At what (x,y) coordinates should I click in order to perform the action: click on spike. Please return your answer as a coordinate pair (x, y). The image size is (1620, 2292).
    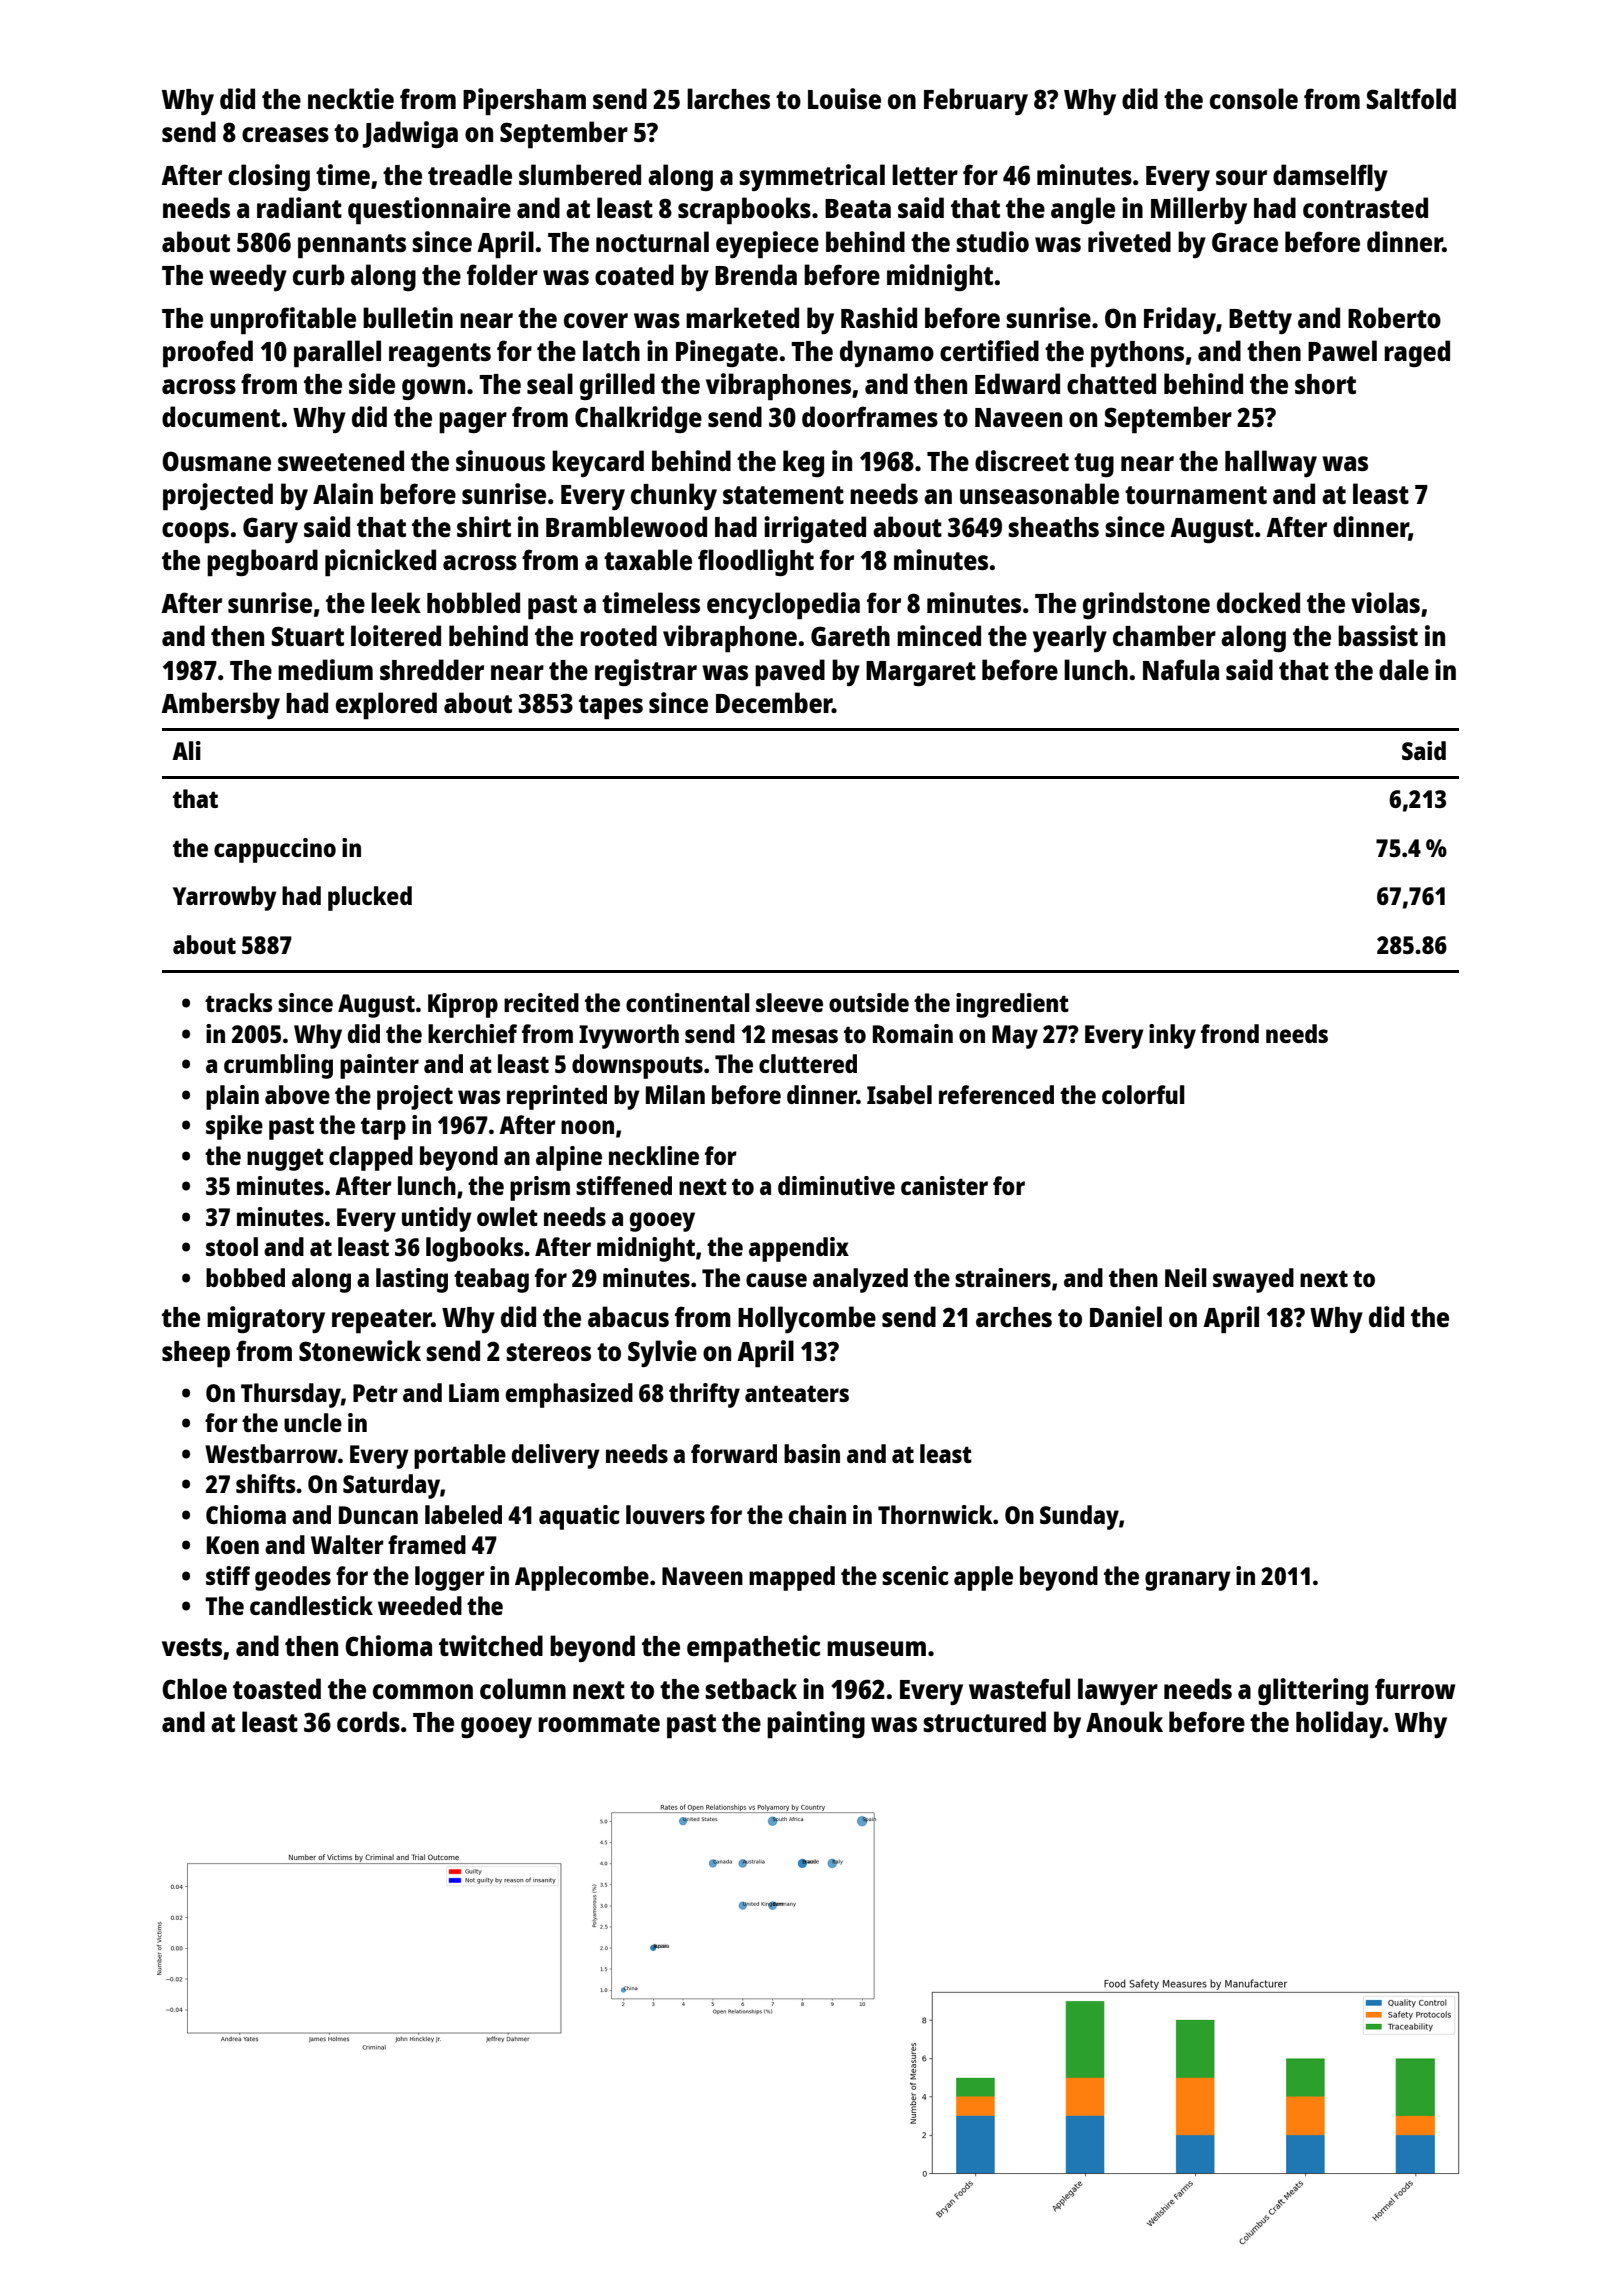
    Looking at the image, I should click on (234, 1127).
